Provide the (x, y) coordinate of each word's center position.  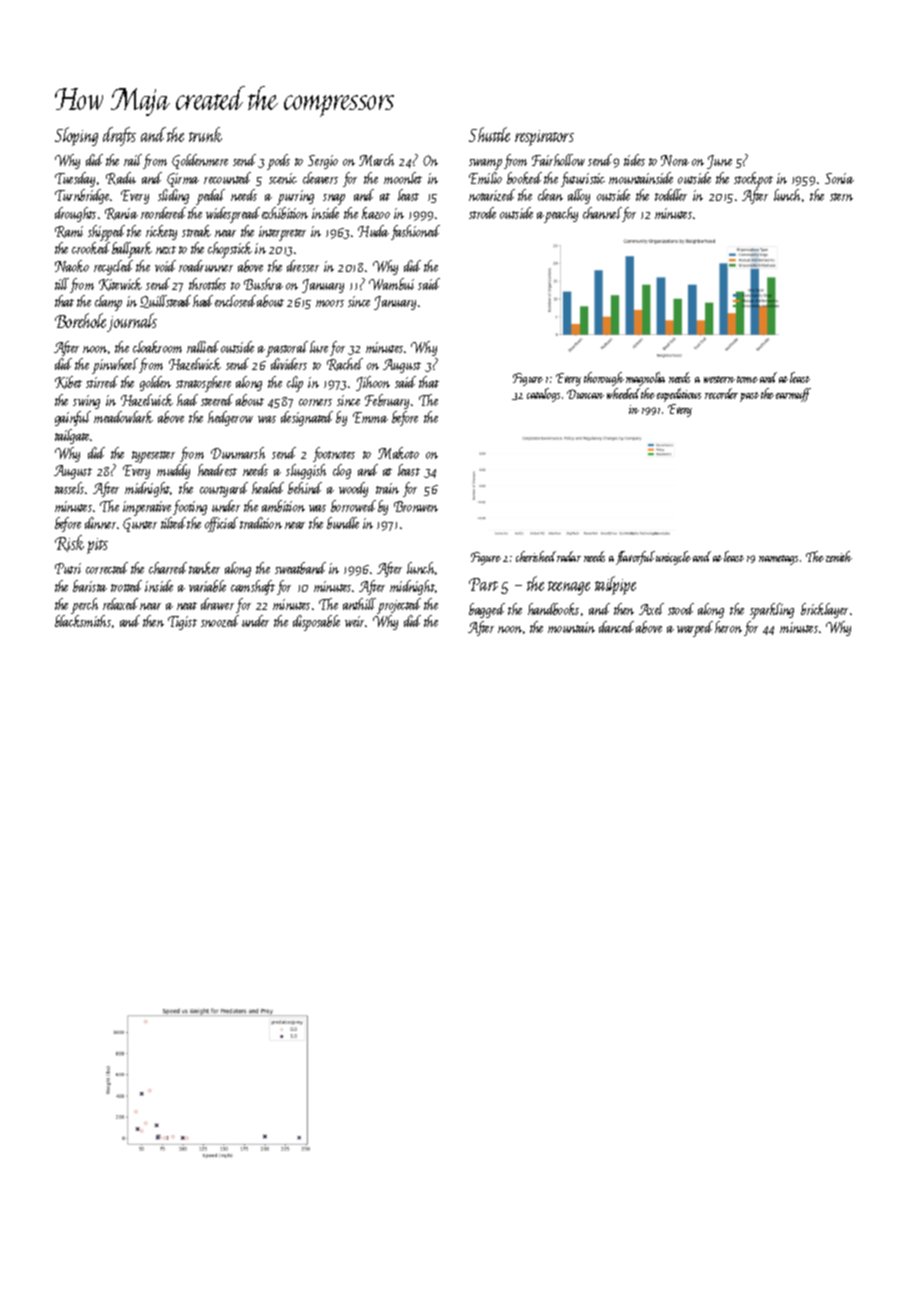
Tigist (182, 623)
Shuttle (489, 134)
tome (747, 379)
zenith (839, 556)
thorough (604, 379)
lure (319, 347)
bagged (487, 610)
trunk (205, 134)
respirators (544, 138)
